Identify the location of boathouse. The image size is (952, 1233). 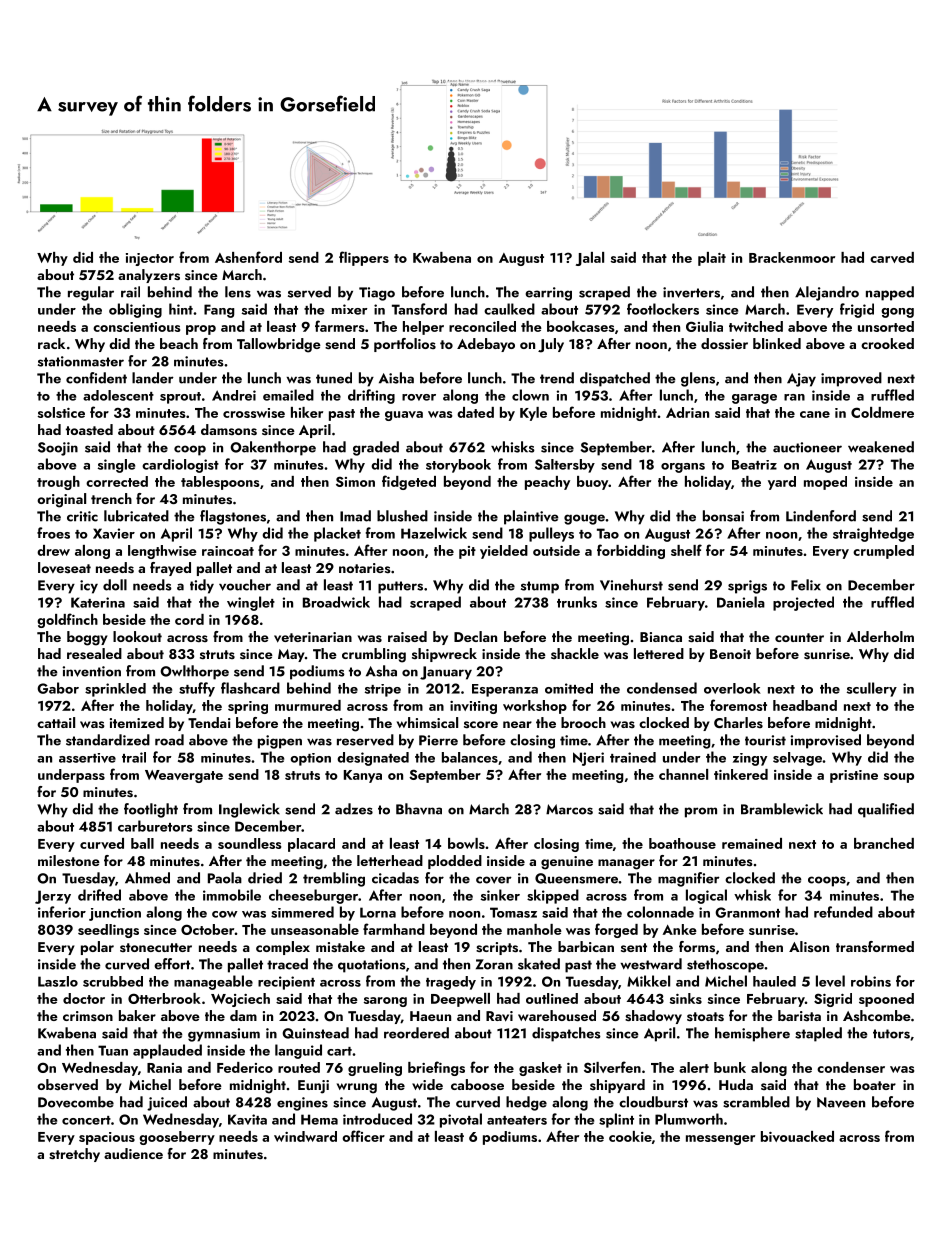
(682, 843).
